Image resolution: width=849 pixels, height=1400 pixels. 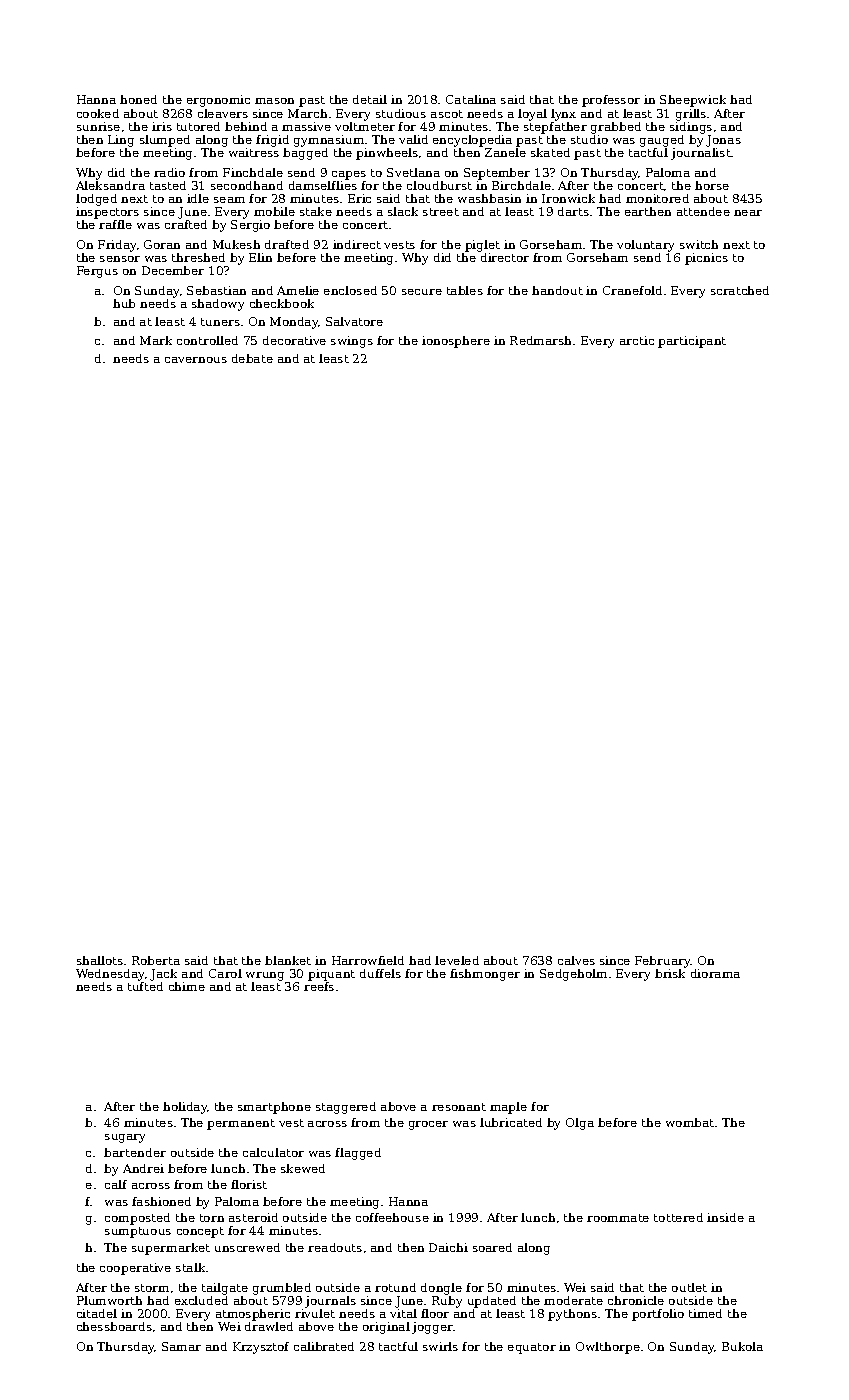 What do you see at coordinates (532, 115) in the image?
I see `loyal` at bounding box center [532, 115].
